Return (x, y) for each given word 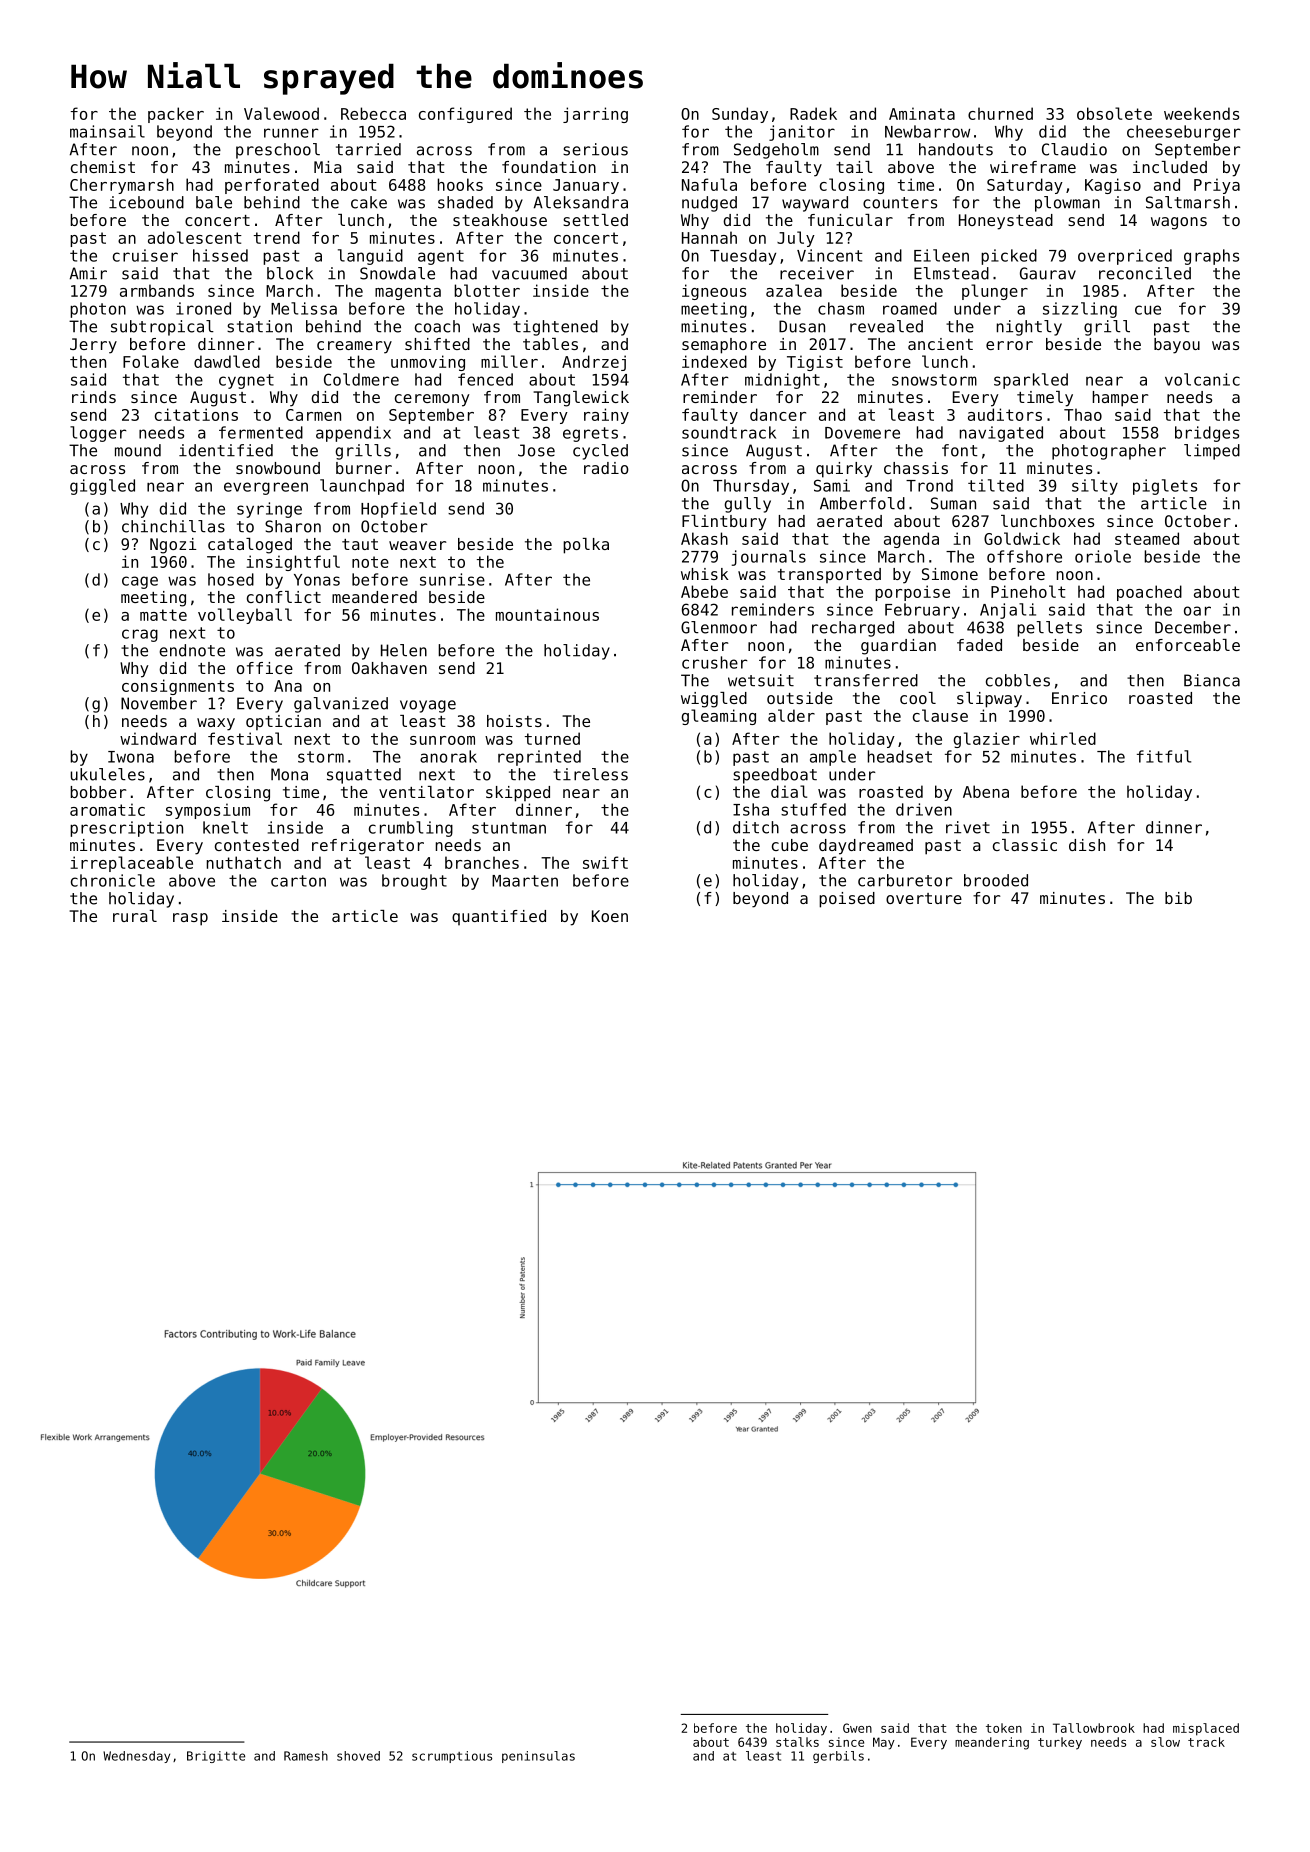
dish (1087, 845)
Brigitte (216, 1757)
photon (98, 310)
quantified (499, 917)
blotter (487, 290)
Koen (610, 916)
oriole (1103, 556)
